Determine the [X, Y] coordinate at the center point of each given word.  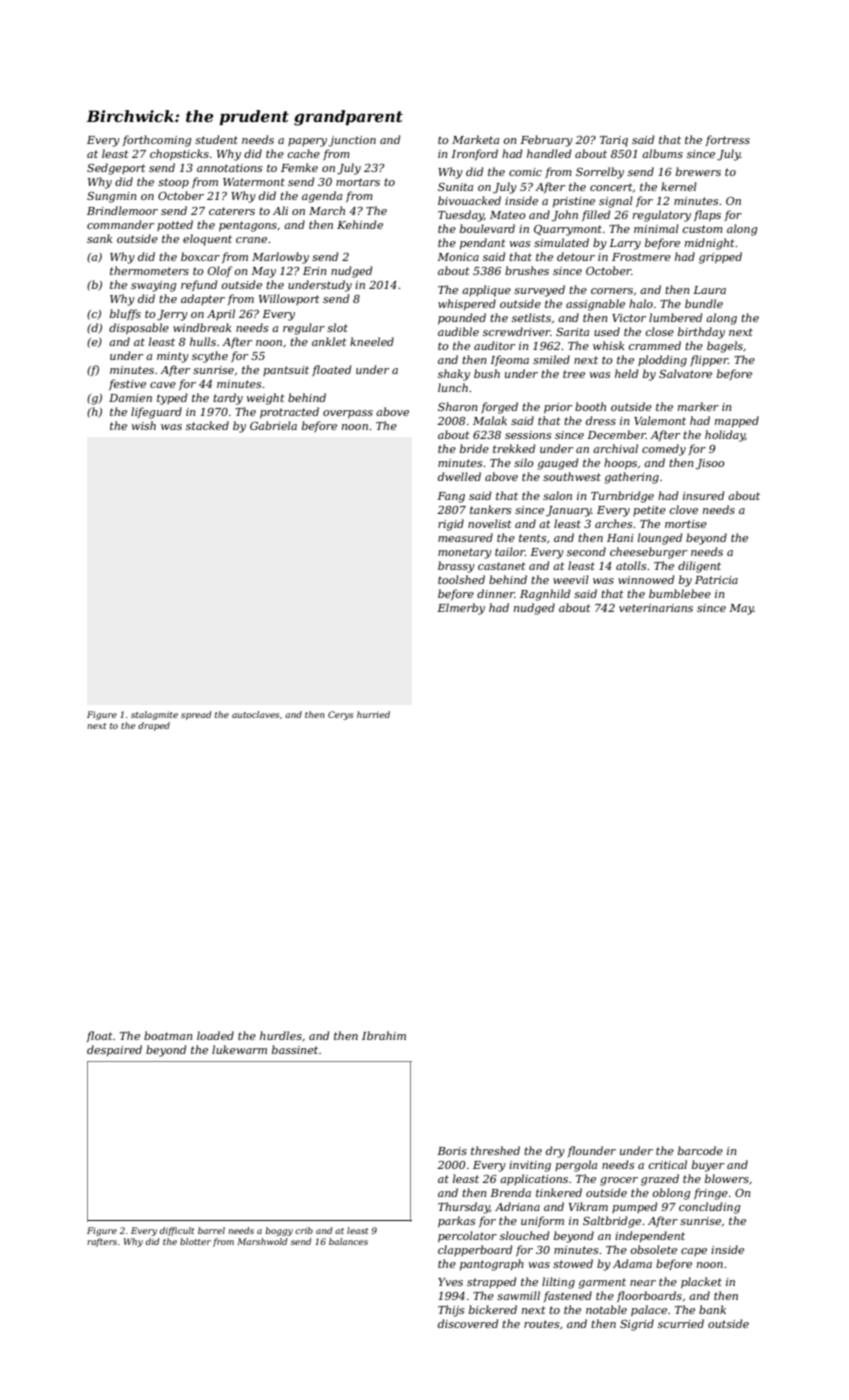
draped [154, 726]
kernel [679, 186]
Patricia [716, 580]
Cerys [340, 715]
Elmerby [461, 609]
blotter [195, 1241]
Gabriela [273, 425]
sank [100, 238]
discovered [468, 1323]
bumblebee [680, 593]
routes [541, 1324]
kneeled [372, 341]
